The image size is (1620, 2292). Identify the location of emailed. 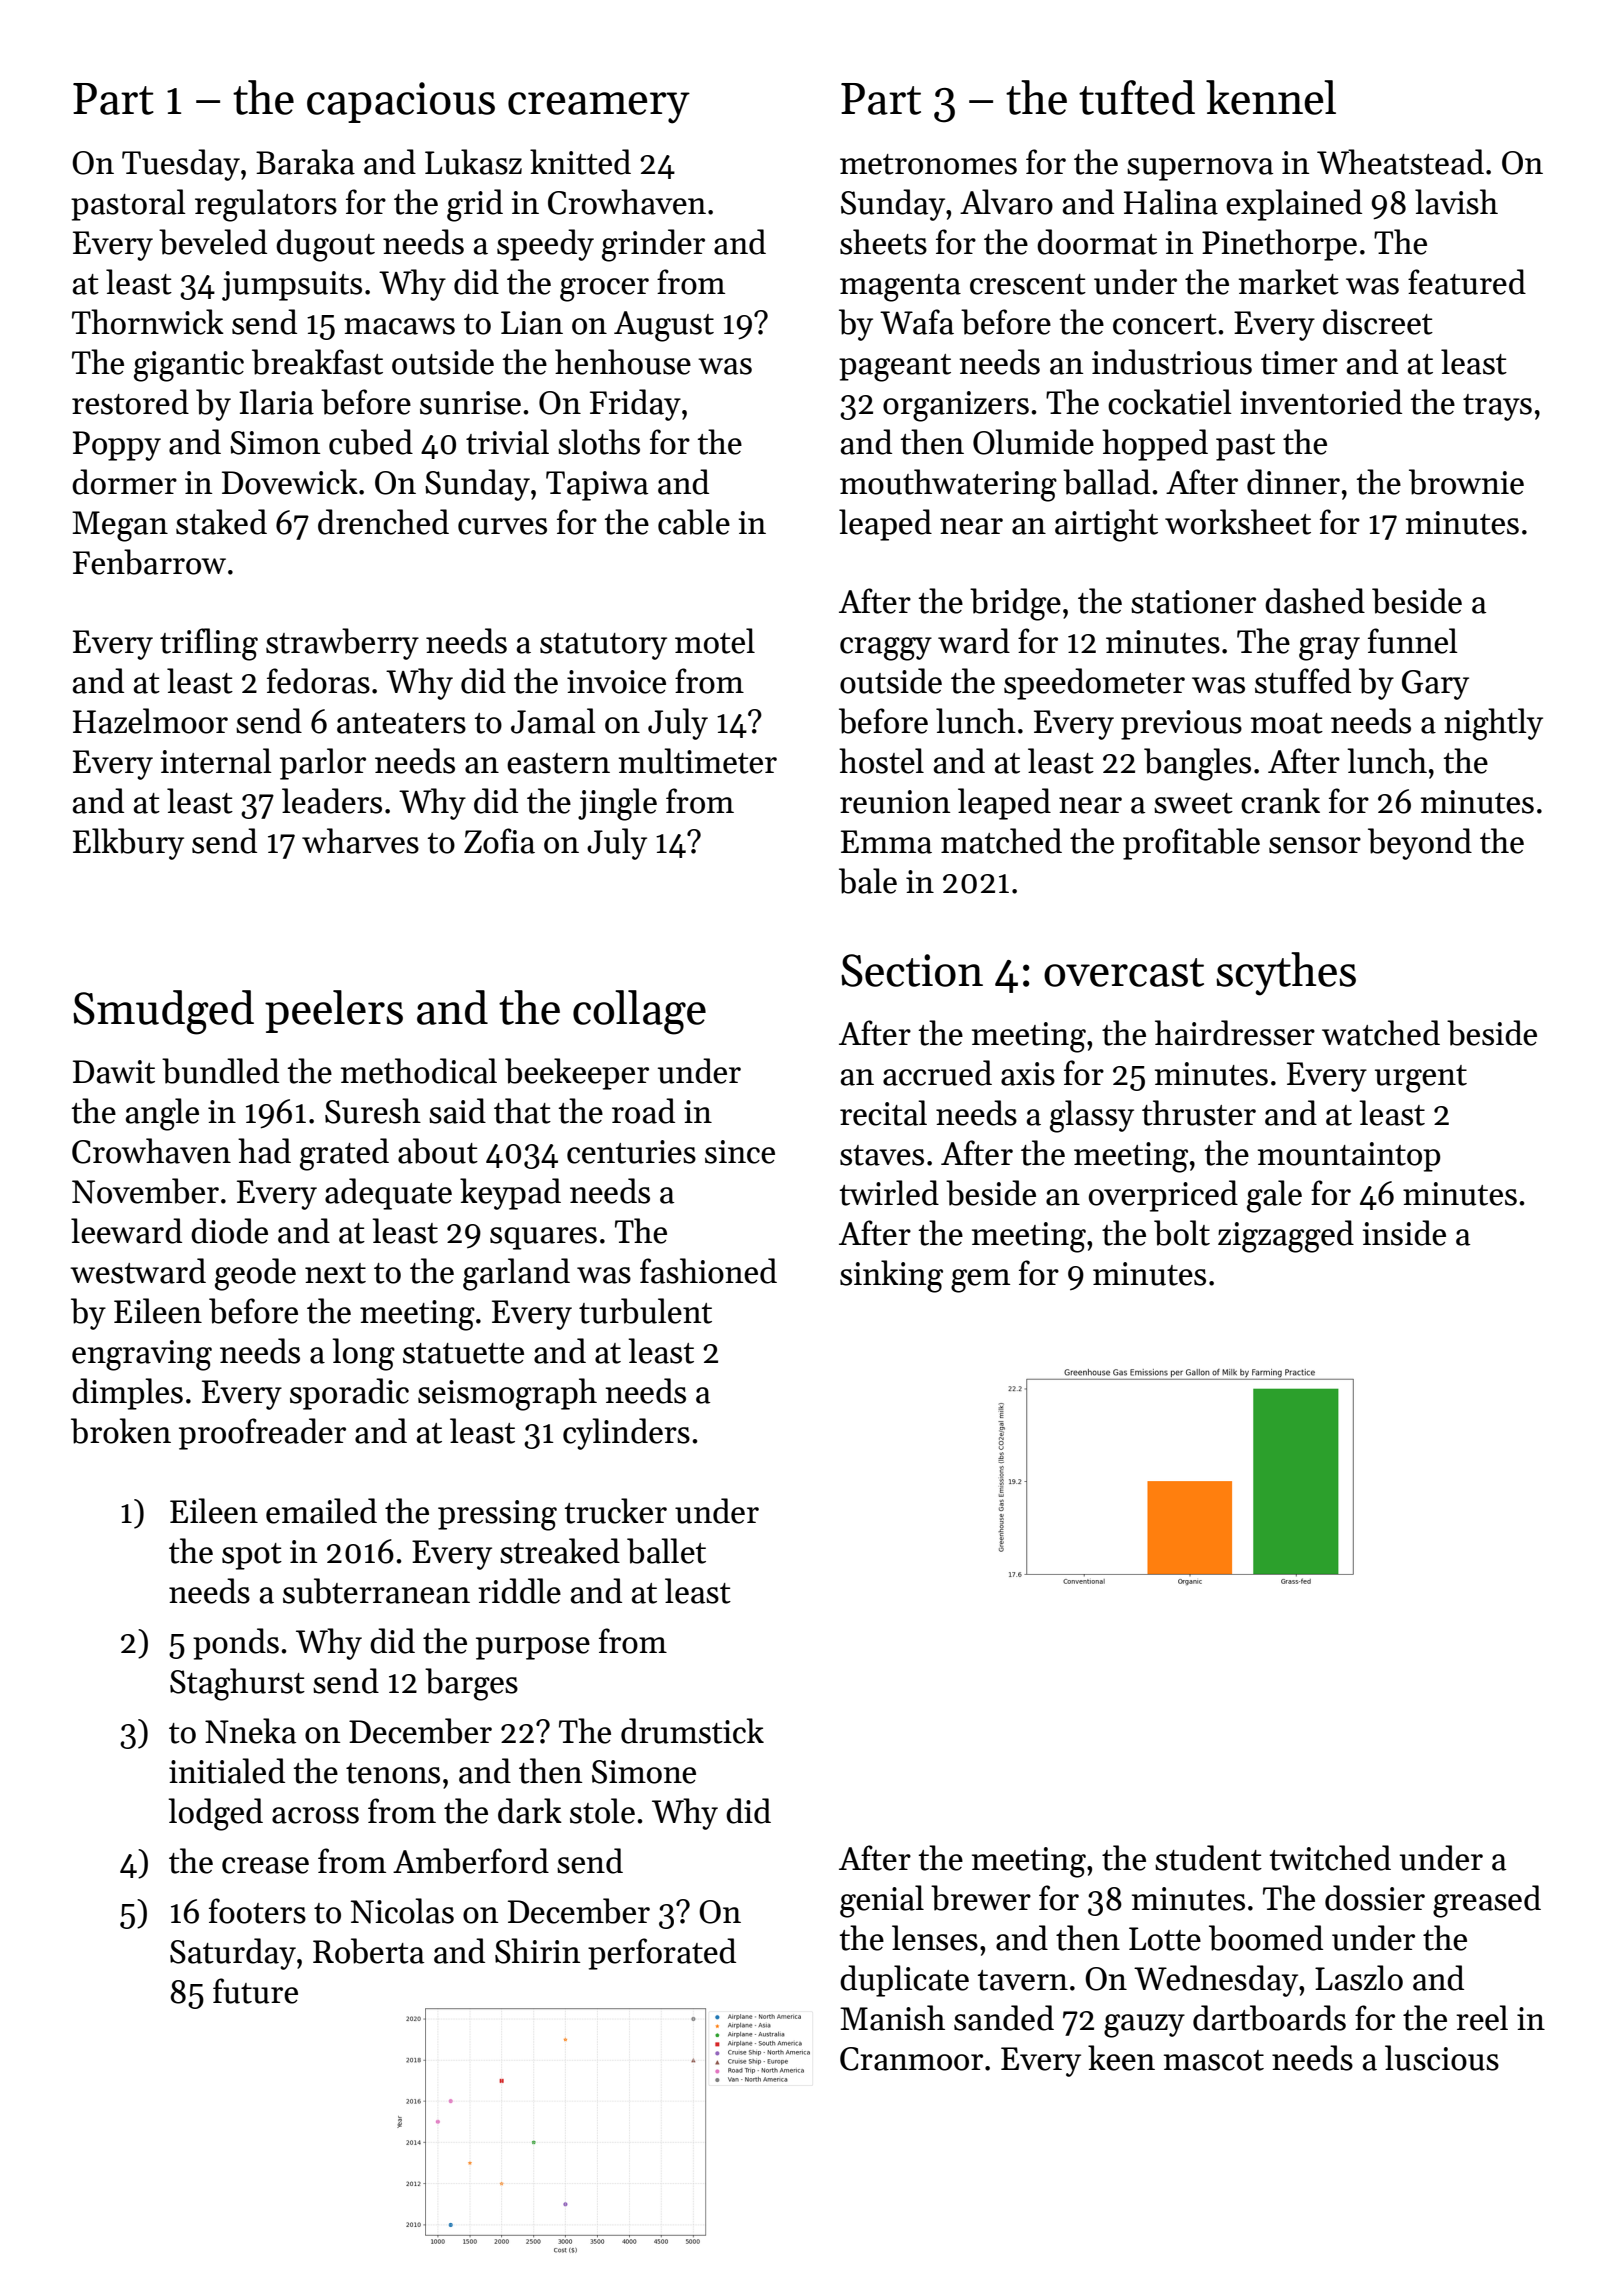
(321, 1511).
